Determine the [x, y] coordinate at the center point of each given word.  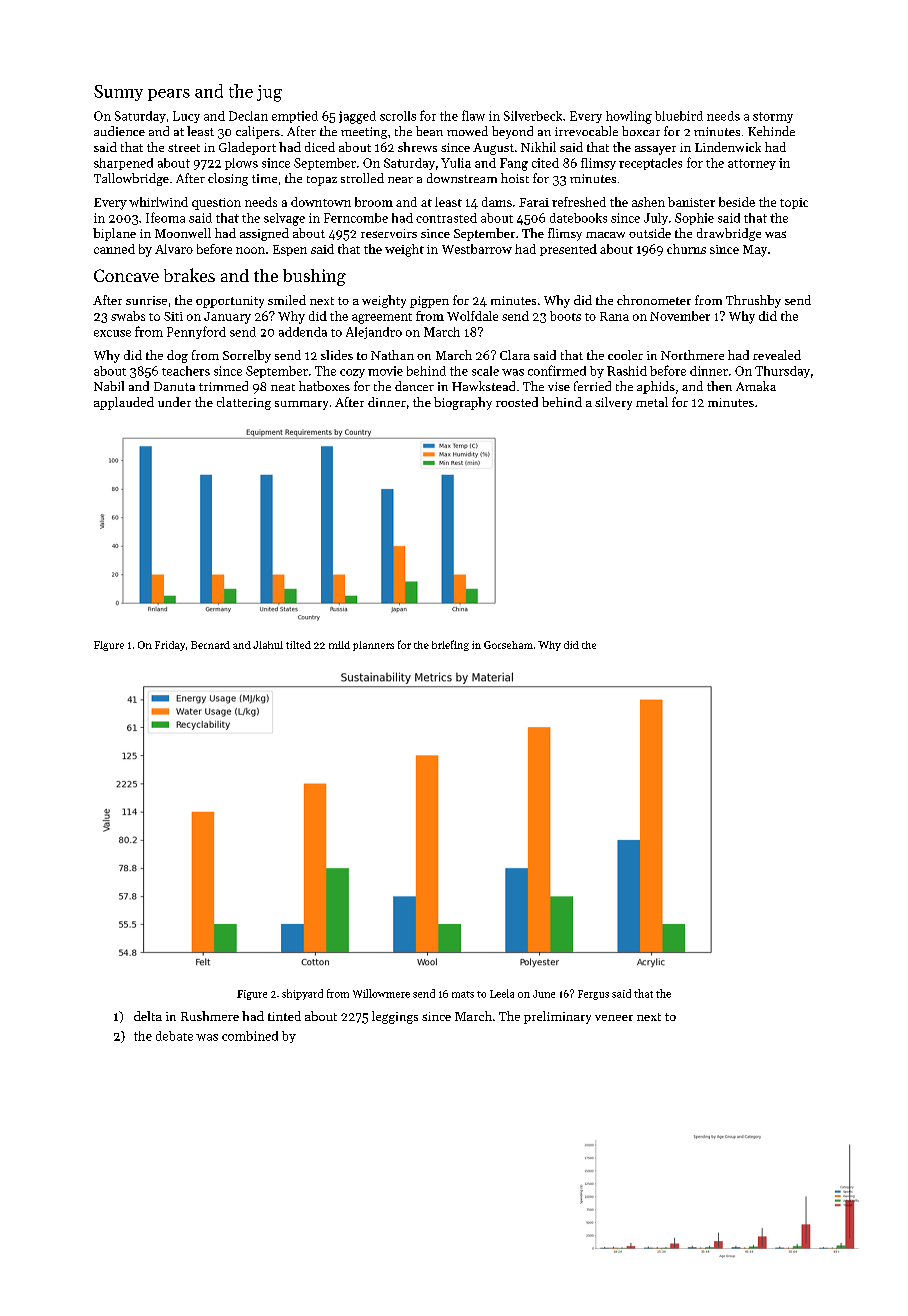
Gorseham [508, 645]
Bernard [210, 645]
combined [250, 1036]
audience [119, 131]
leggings [395, 1017]
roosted [517, 402]
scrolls [398, 116]
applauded [124, 403]
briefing [450, 645]
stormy [773, 117]
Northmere [692, 355]
